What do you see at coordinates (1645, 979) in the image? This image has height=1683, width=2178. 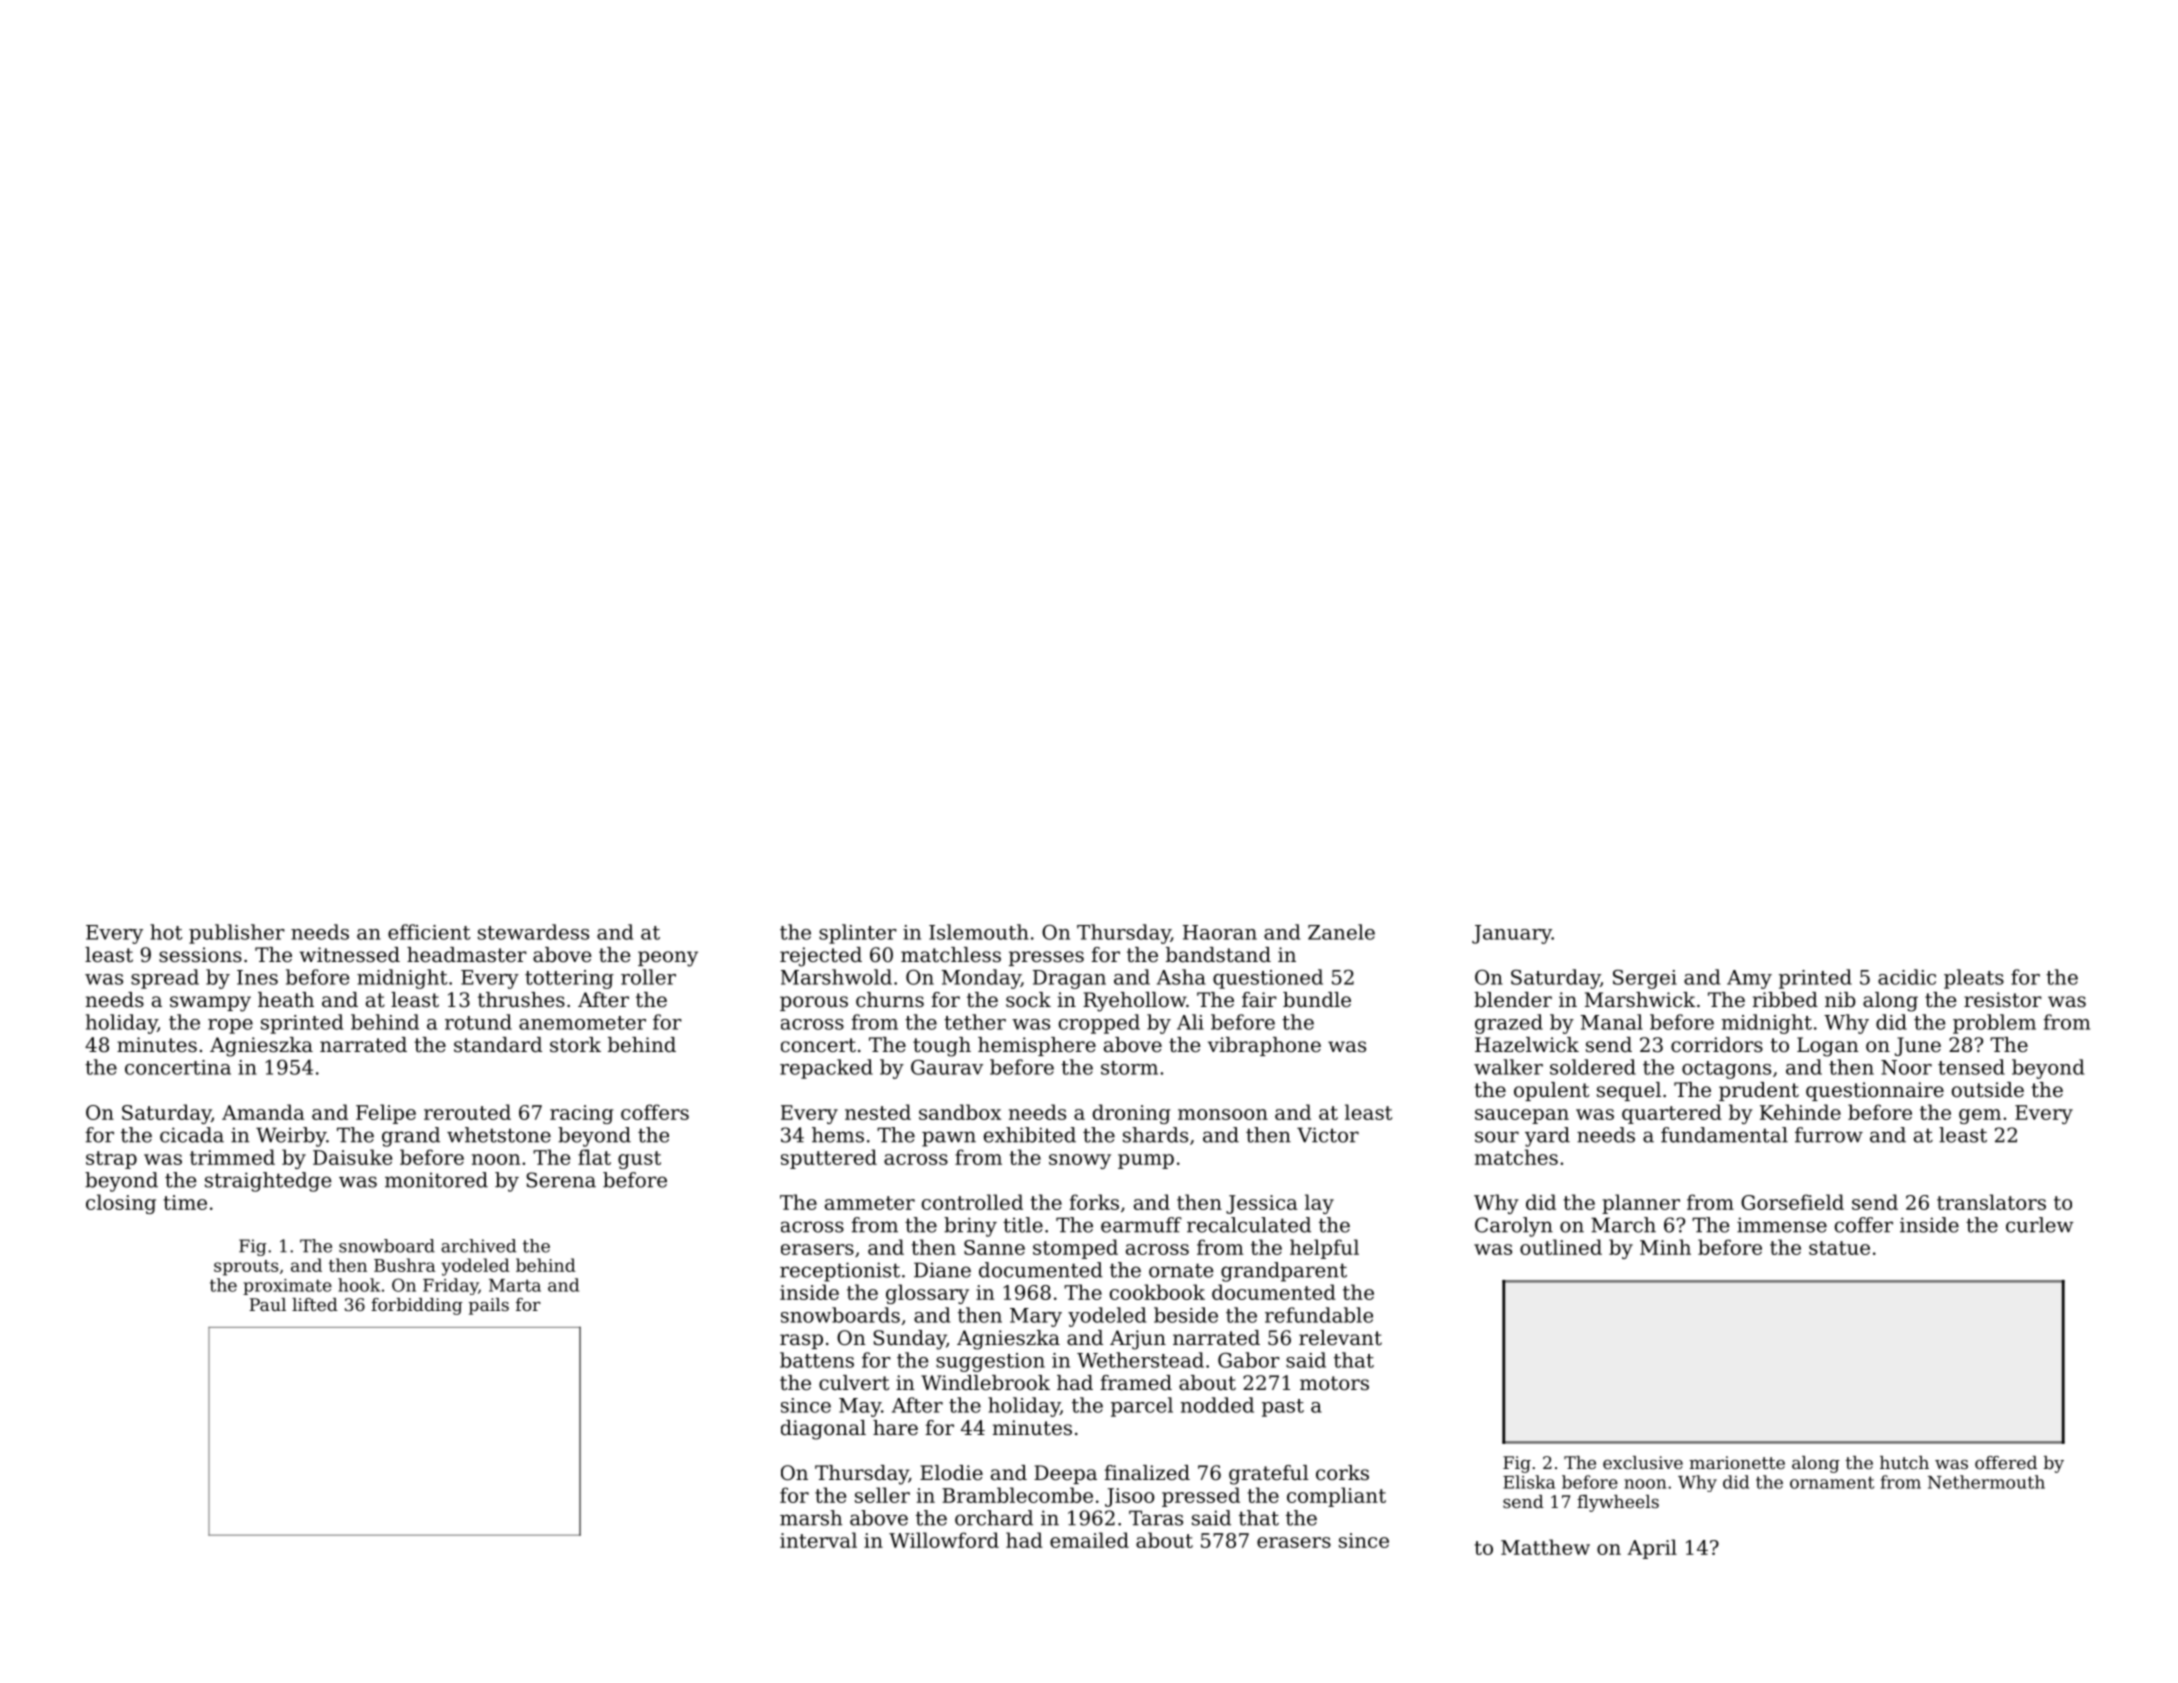 I see `Sergei` at bounding box center [1645, 979].
